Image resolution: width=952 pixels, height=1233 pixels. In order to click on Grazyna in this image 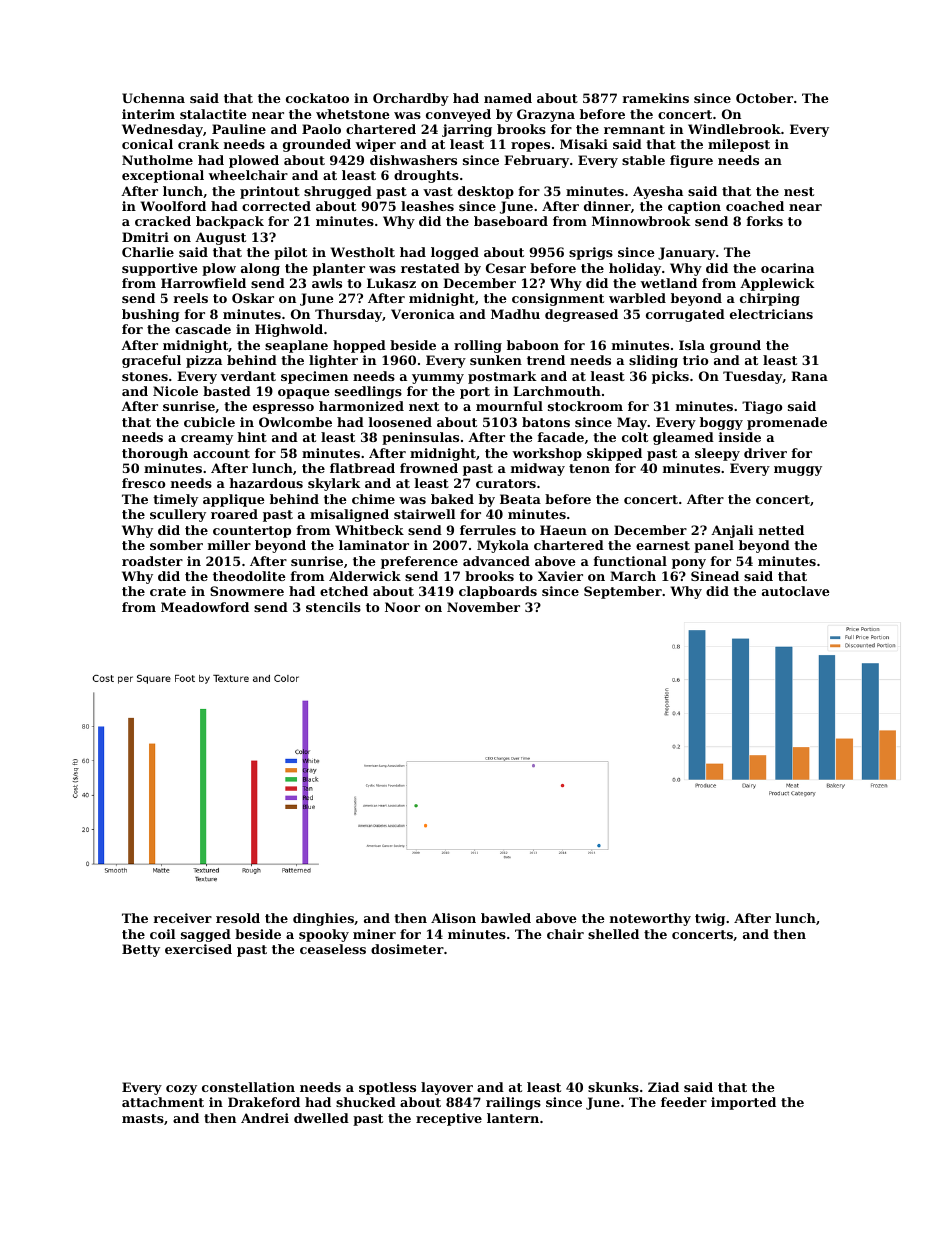, I will do `click(546, 115)`.
